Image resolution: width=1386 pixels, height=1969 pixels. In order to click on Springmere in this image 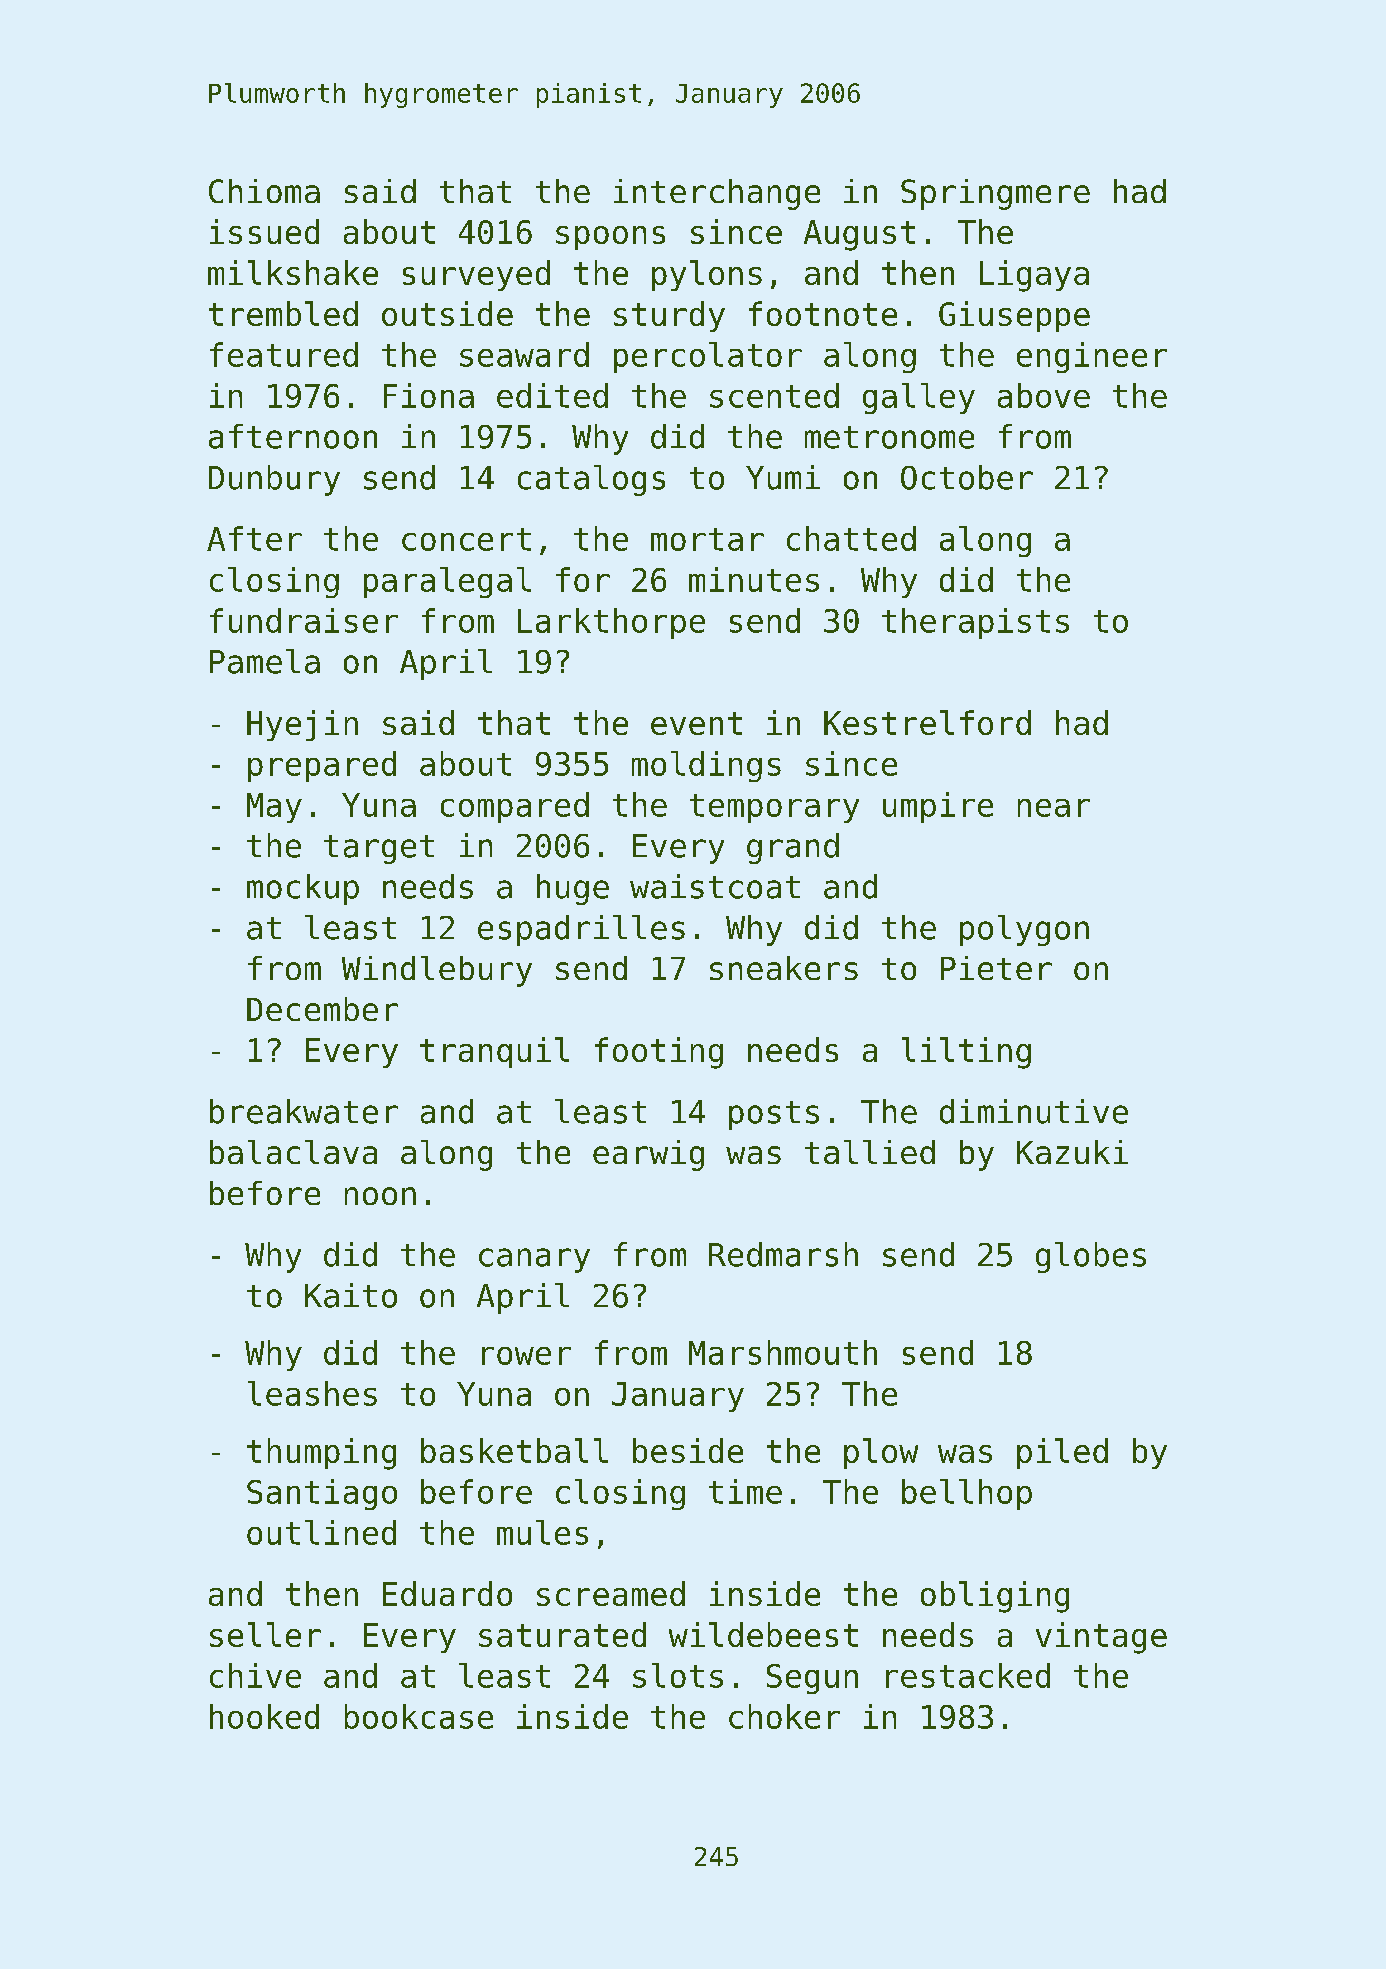, I will do `click(995, 194)`.
